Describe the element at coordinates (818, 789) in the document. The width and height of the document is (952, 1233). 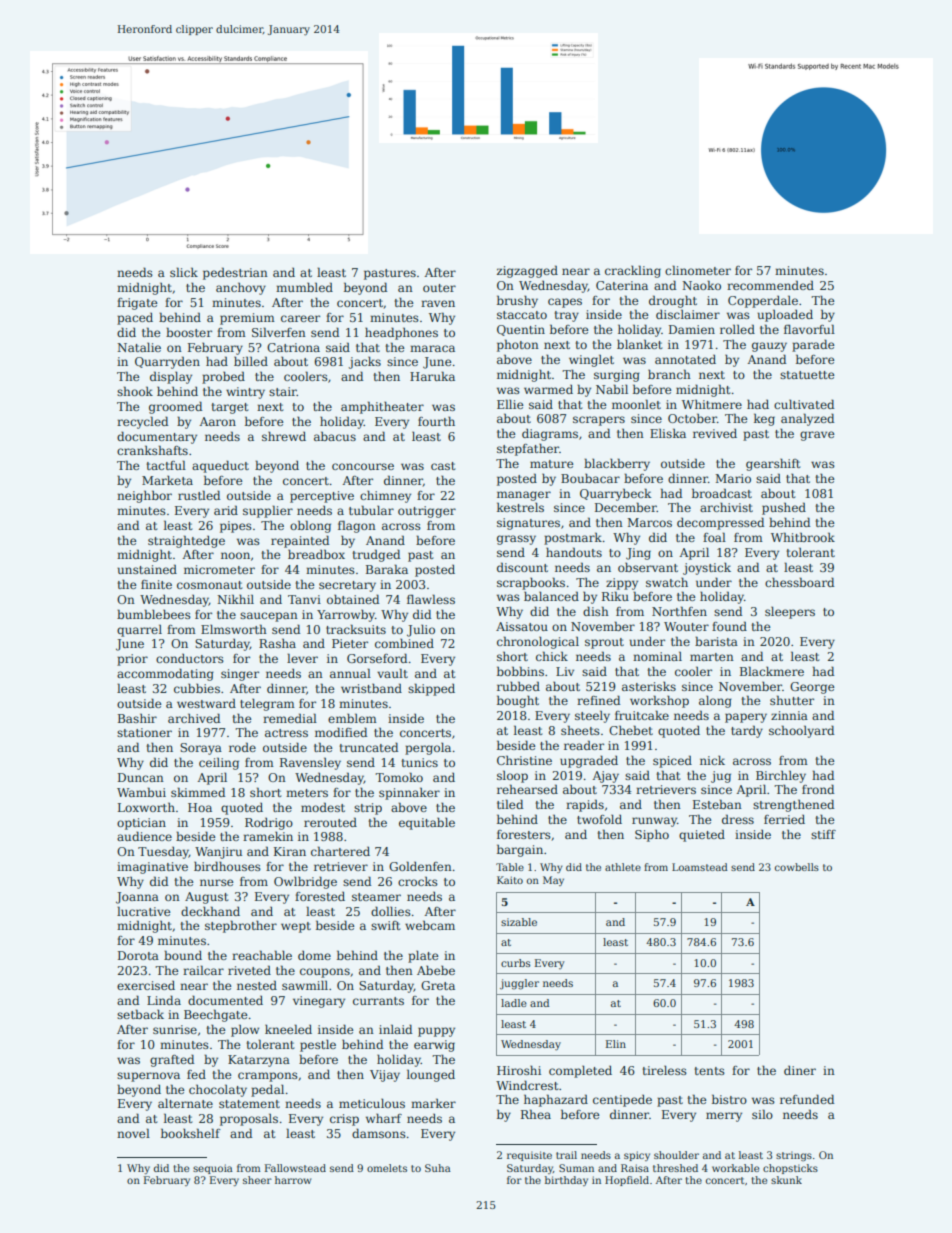
I see `frond` at that location.
